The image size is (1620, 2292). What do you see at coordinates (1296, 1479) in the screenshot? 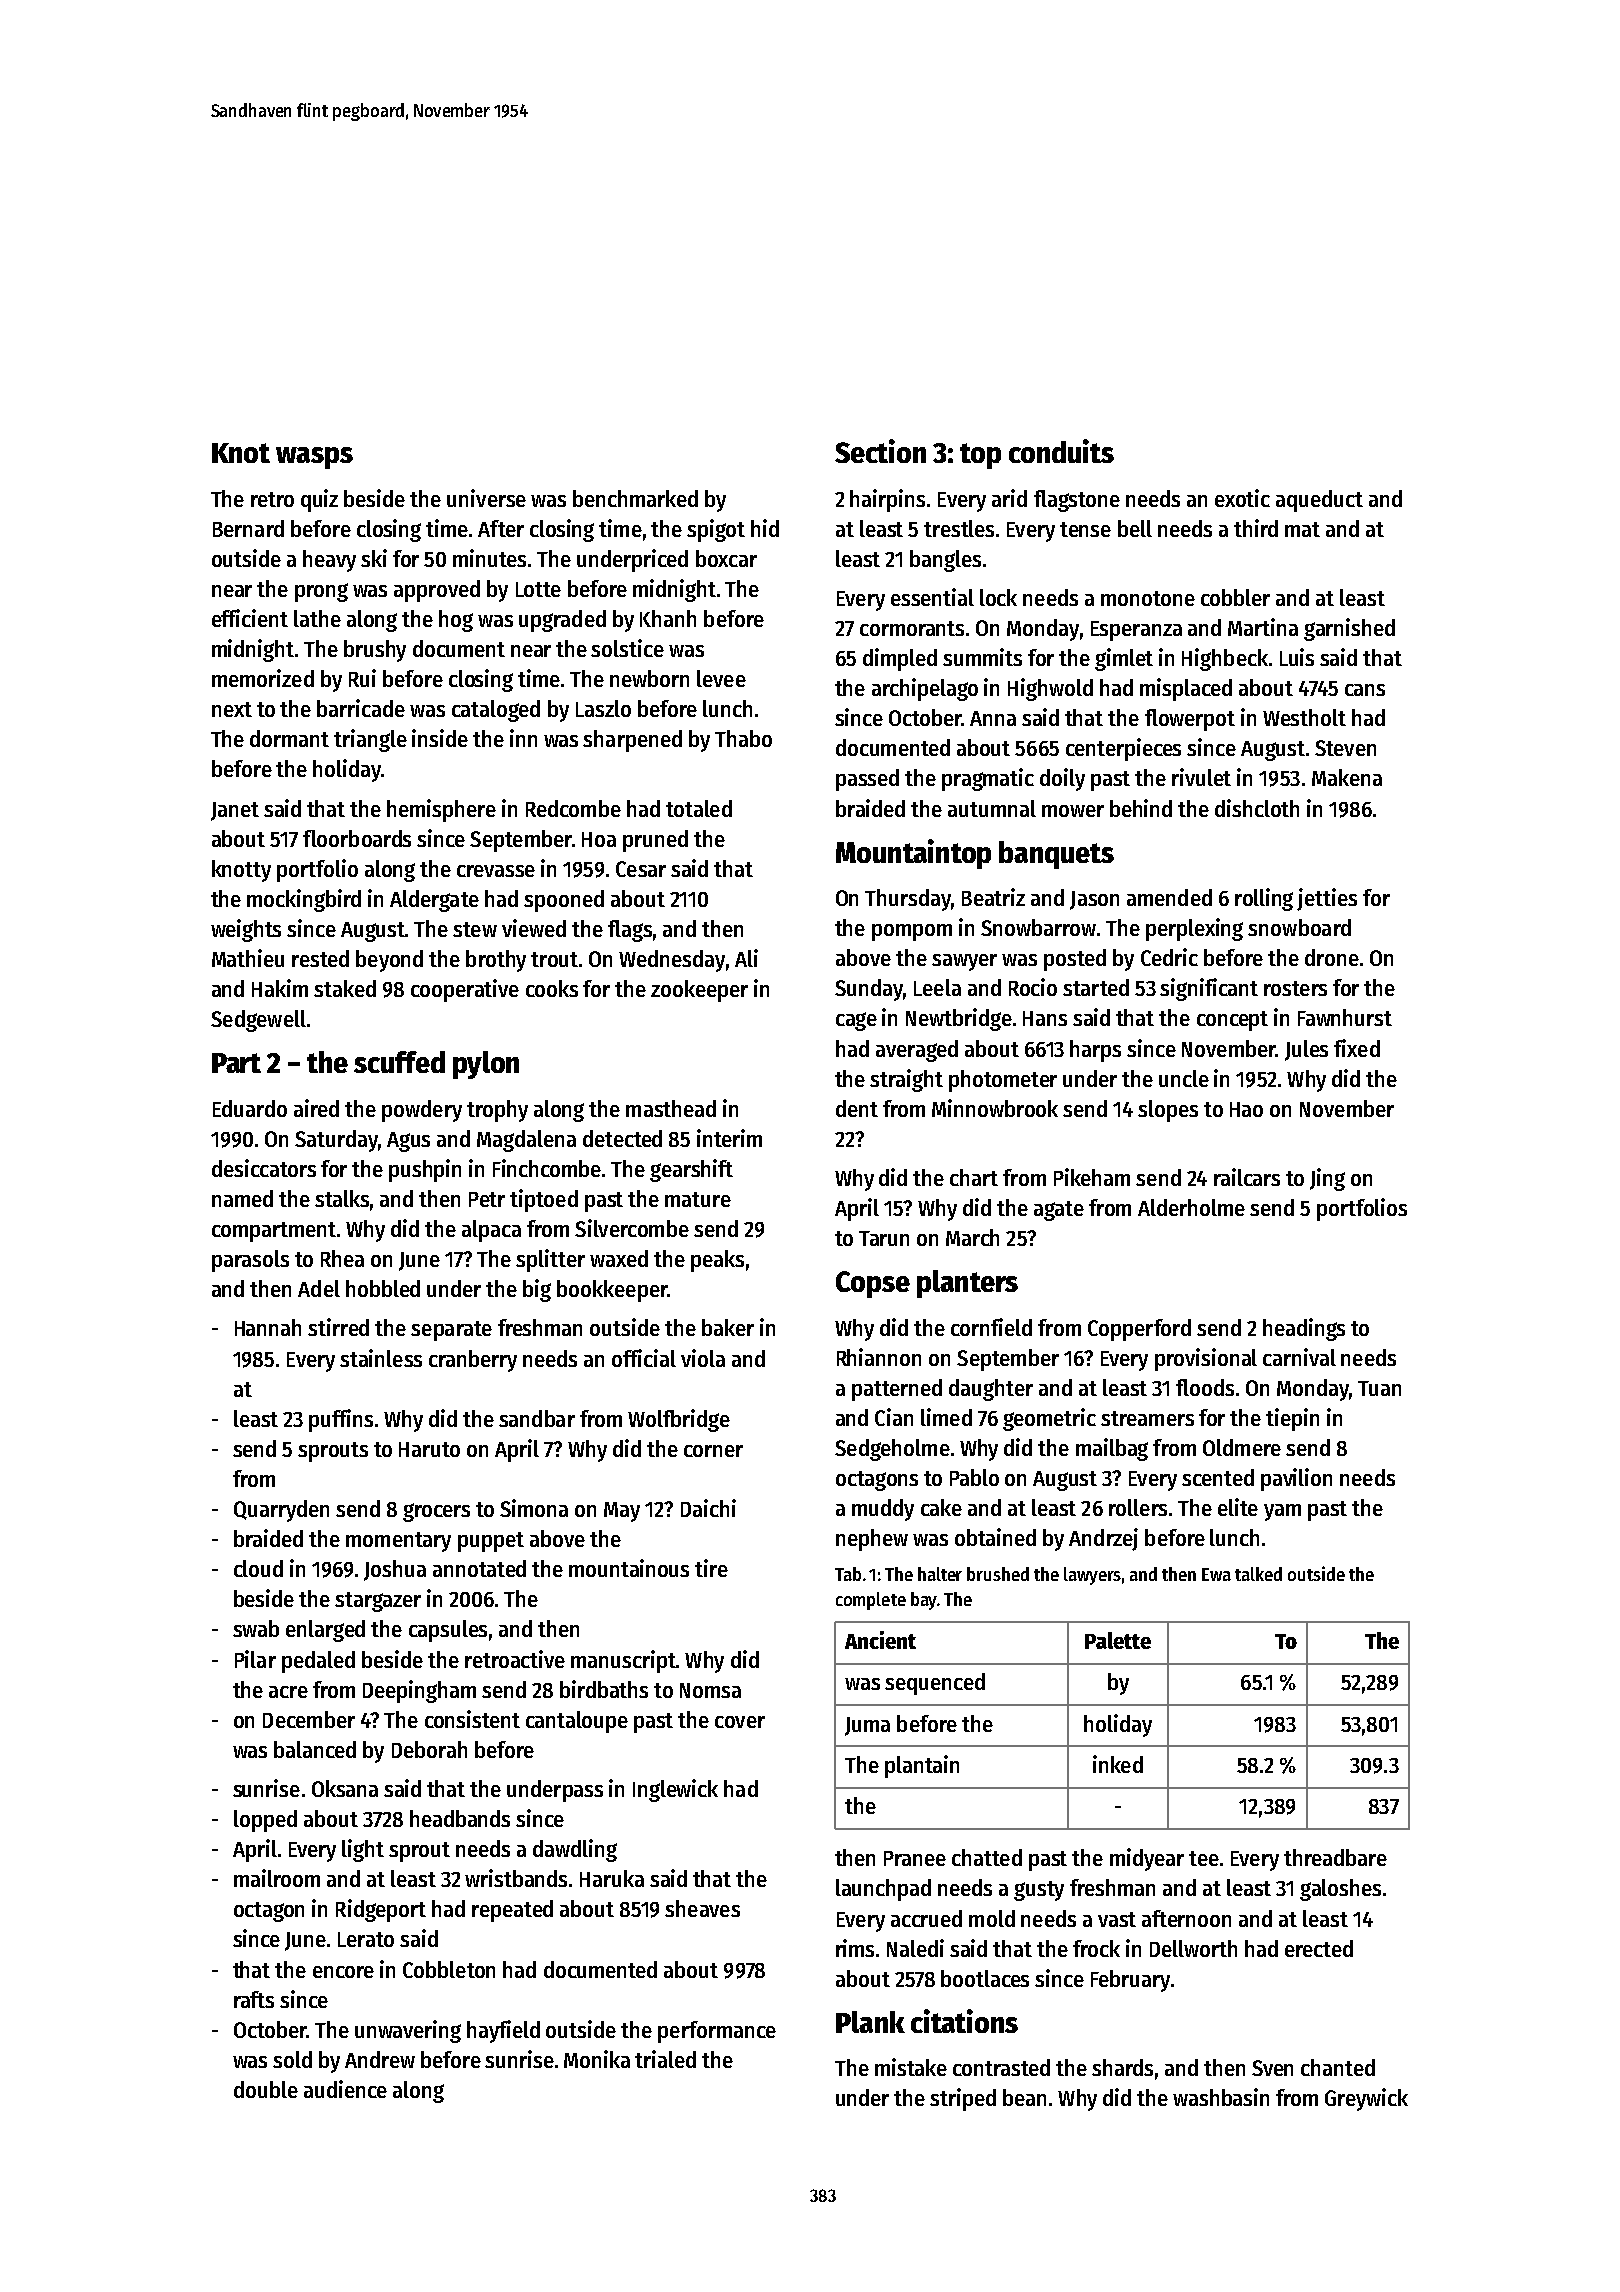
I see `pavilion` at bounding box center [1296, 1479].
